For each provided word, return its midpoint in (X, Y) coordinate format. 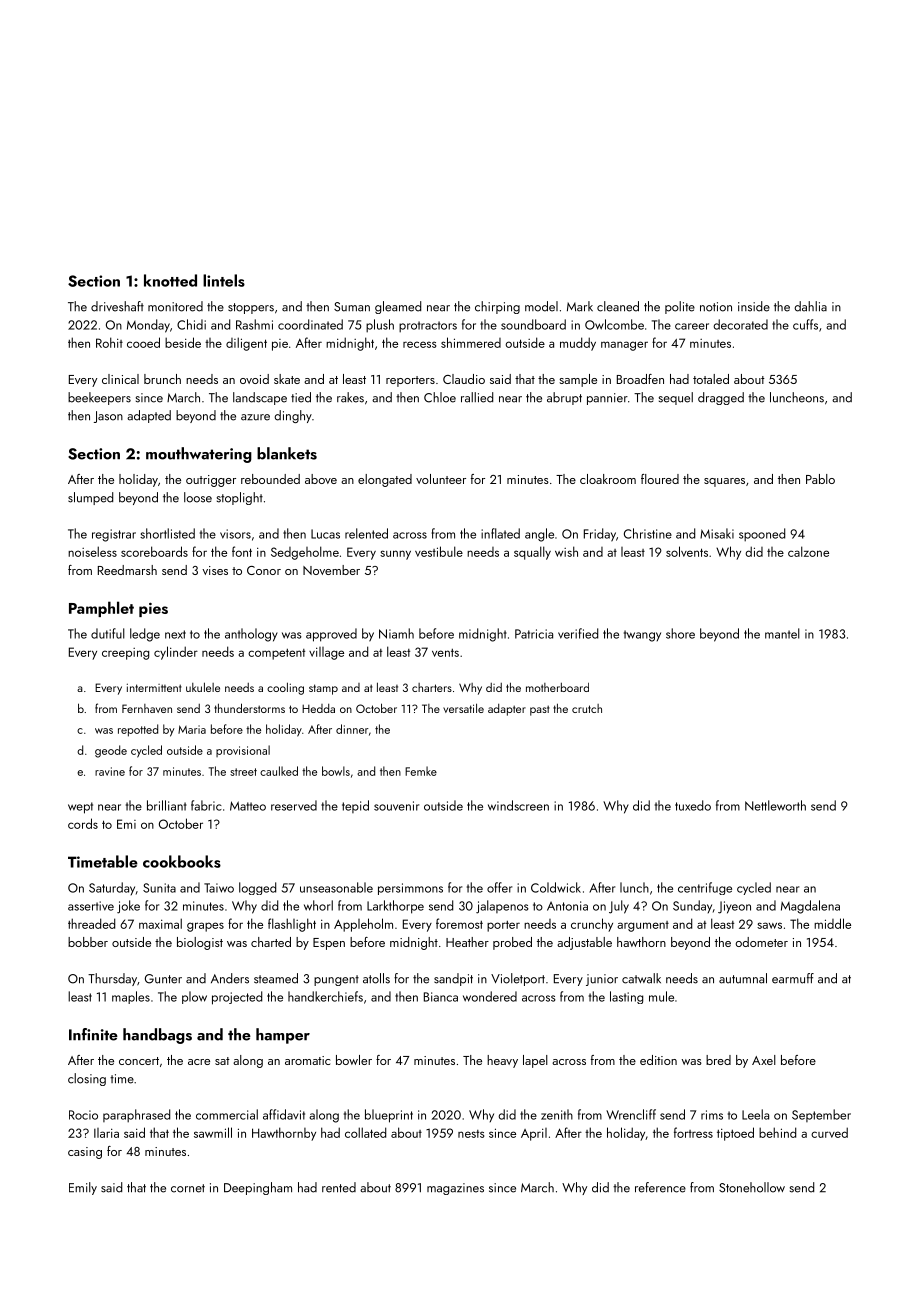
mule (661, 996)
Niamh (396, 633)
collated (365, 1132)
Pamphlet (101, 609)
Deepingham (258, 1188)
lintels (224, 280)
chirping (497, 307)
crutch (587, 708)
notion (716, 307)
